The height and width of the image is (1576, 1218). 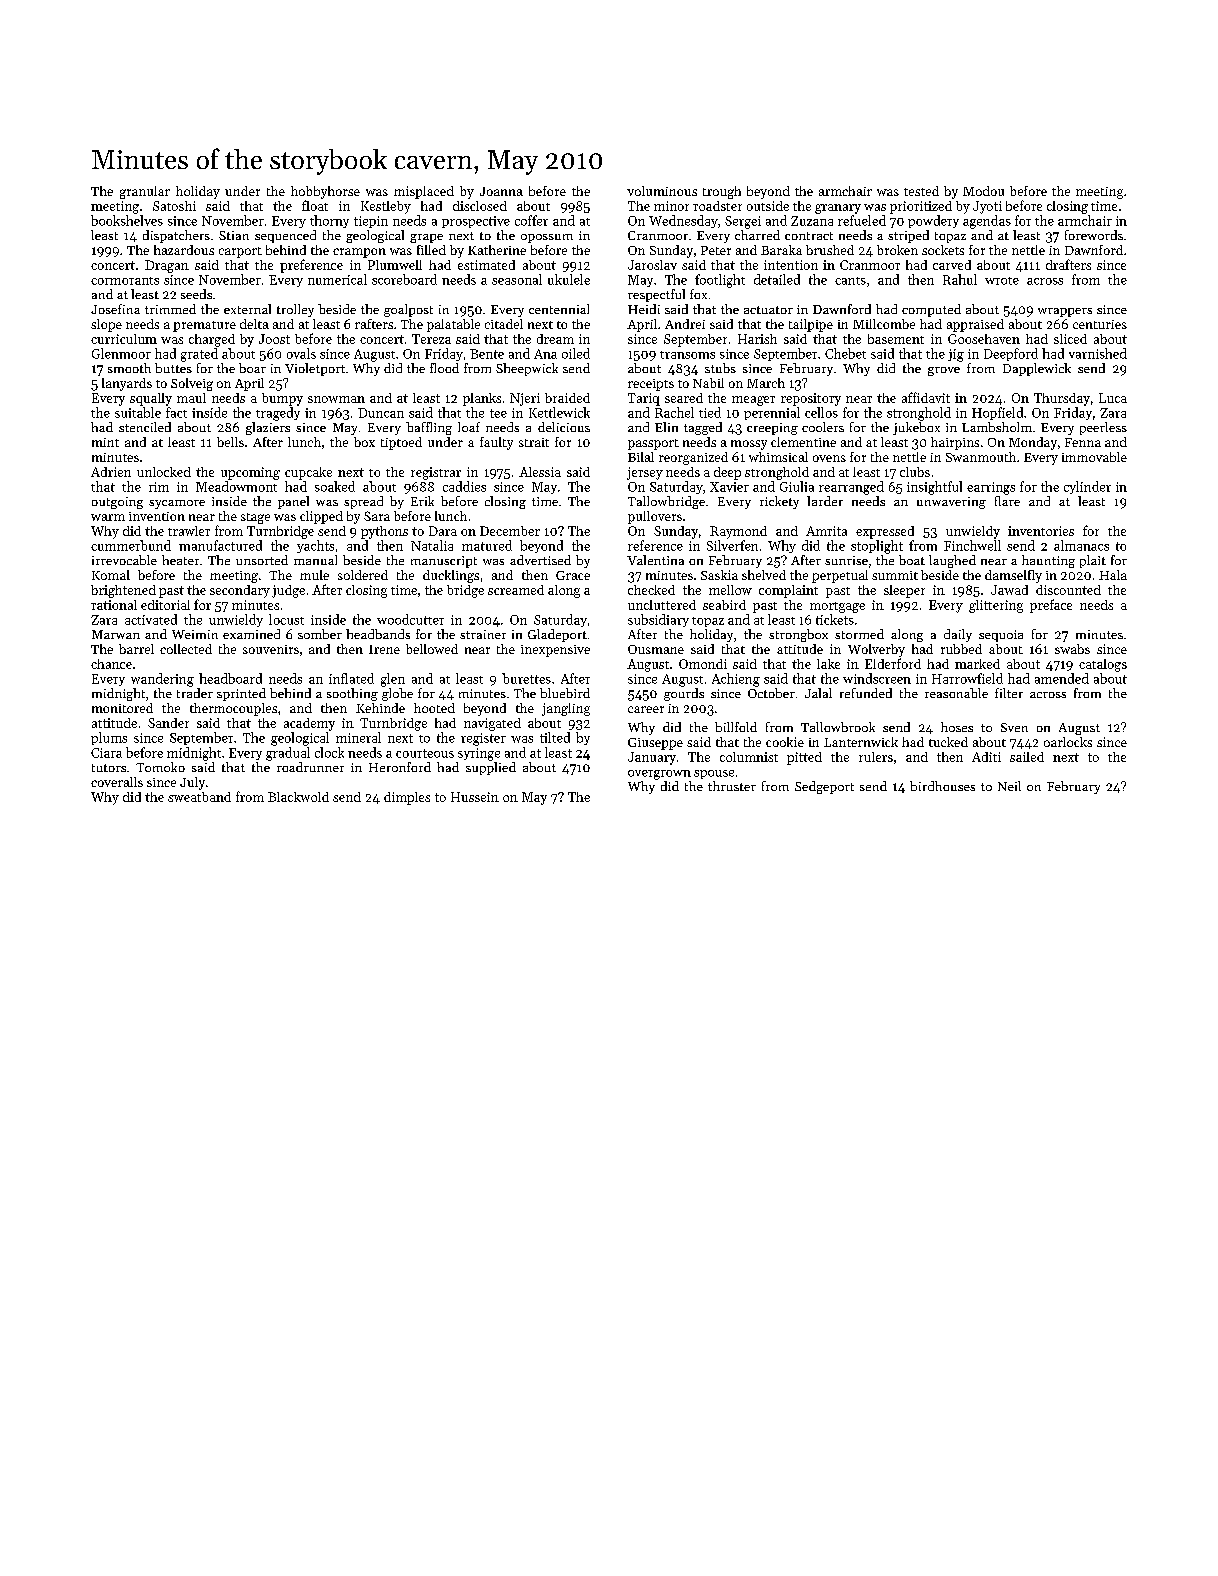 What do you see at coordinates (573, 575) in the image?
I see `Grace` at bounding box center [573, 575].
